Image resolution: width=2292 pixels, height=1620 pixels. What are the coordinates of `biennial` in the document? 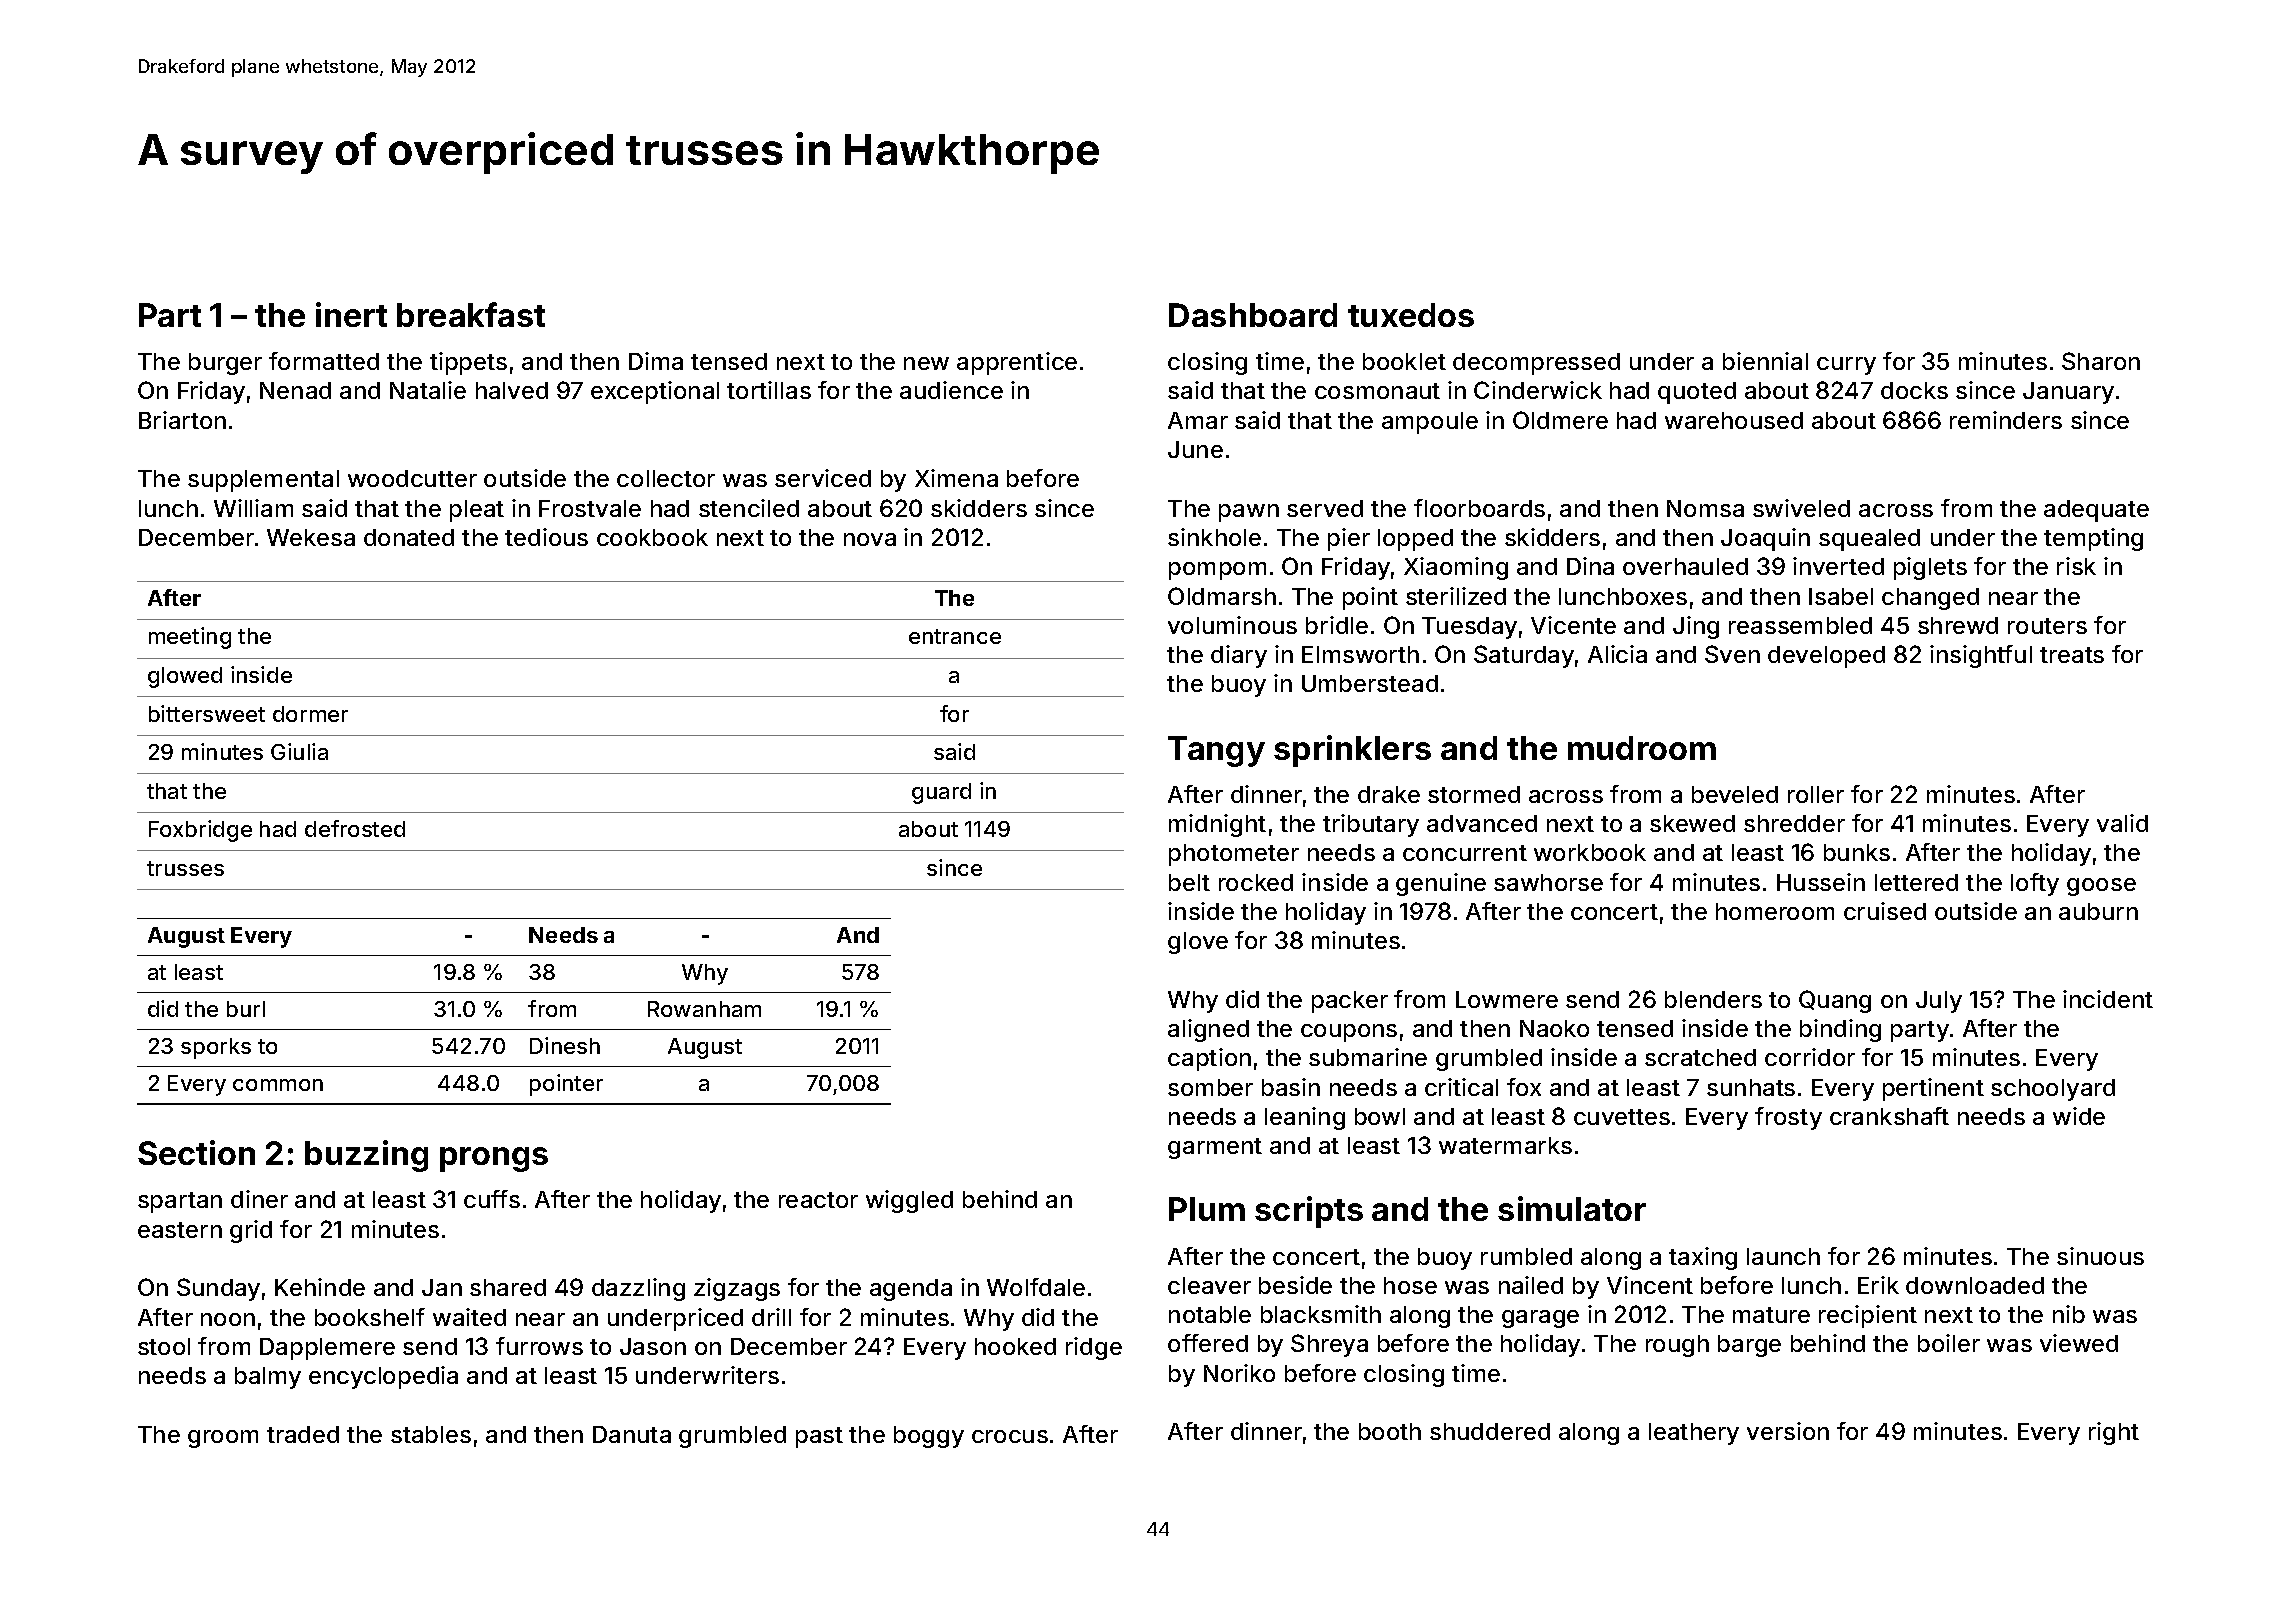 It's located at (1765, 361).
